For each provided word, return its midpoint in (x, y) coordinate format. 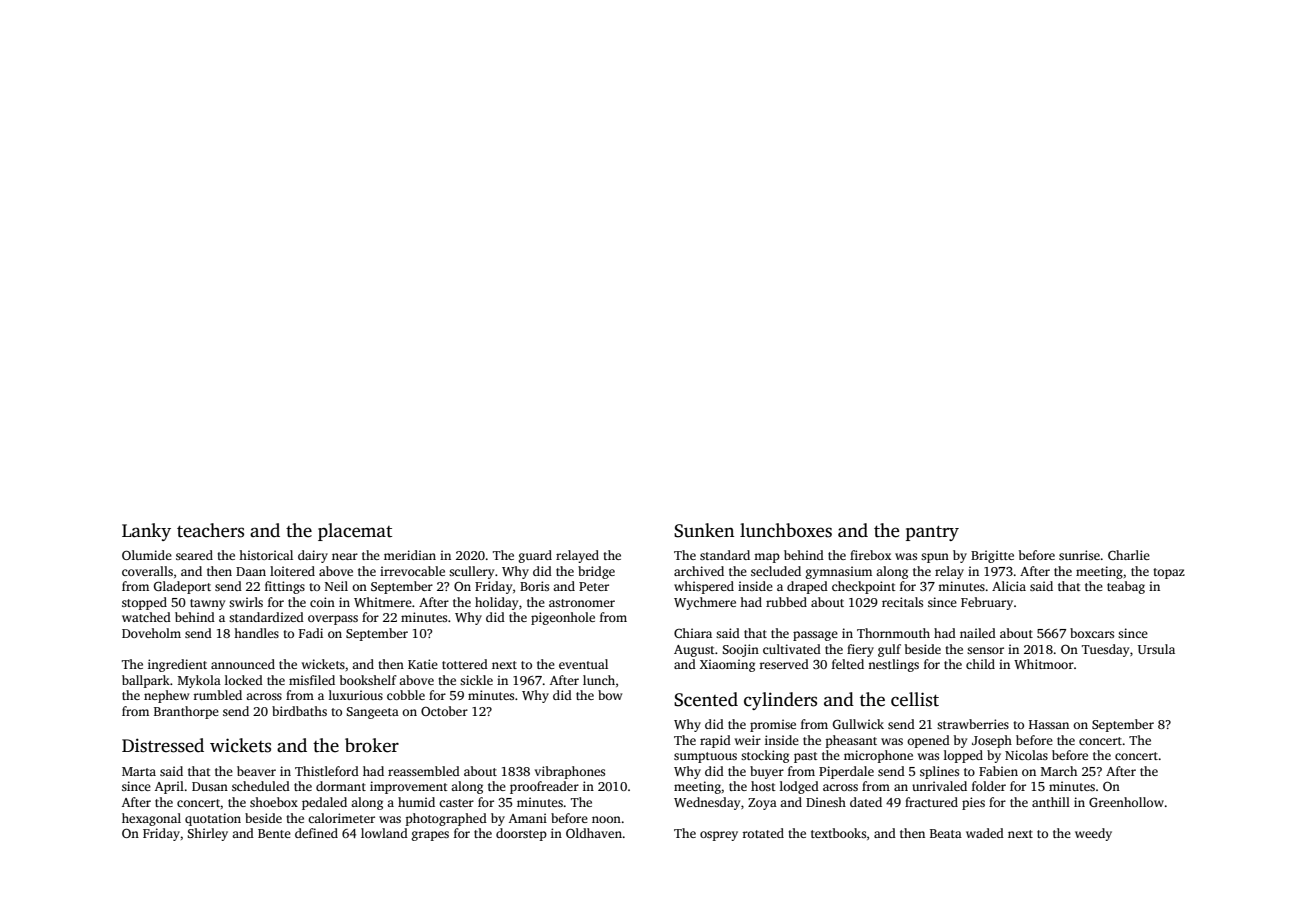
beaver (256, 771)
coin (322, 602)
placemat (355, 532)
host (763, 786)
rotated (763, 833)
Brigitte (992, 556)
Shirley (207, 834)
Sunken (704, 530)
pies (973, 803)
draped (807, 587)
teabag (1126, 587)
